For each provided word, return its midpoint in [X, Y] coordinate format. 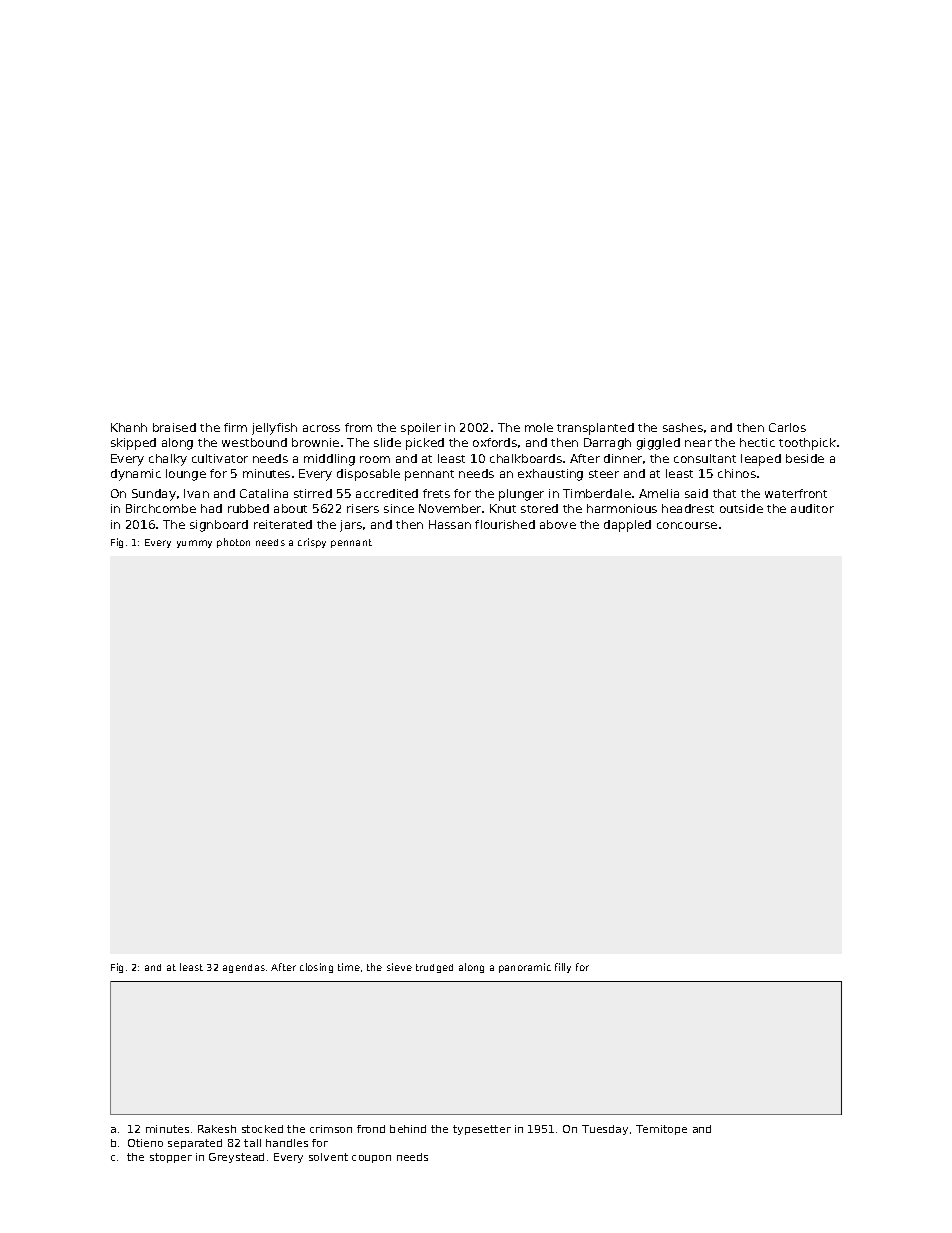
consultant [705, 458]
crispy [312, 543]
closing [316, 968]
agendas [244, 968]
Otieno [145, 1143]
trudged [434, 968]
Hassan [450, 524]
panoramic [525, 968]
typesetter [482, 1130]
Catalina [264, 493]
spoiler [421, 429]
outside [741, 508]
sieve [399, 967]
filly [563, 968]
